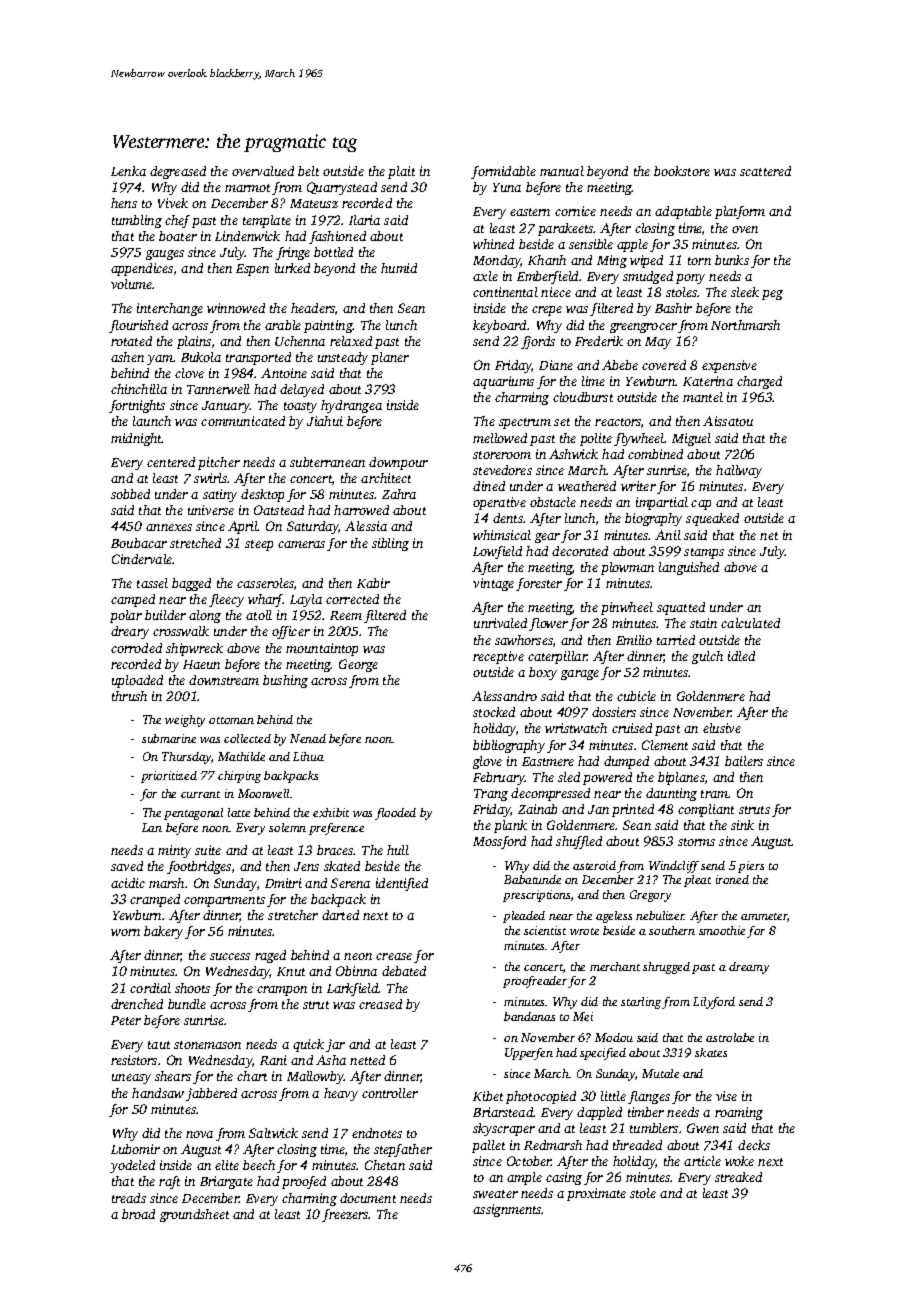  I want to click on controller, so click(390, 1093).
